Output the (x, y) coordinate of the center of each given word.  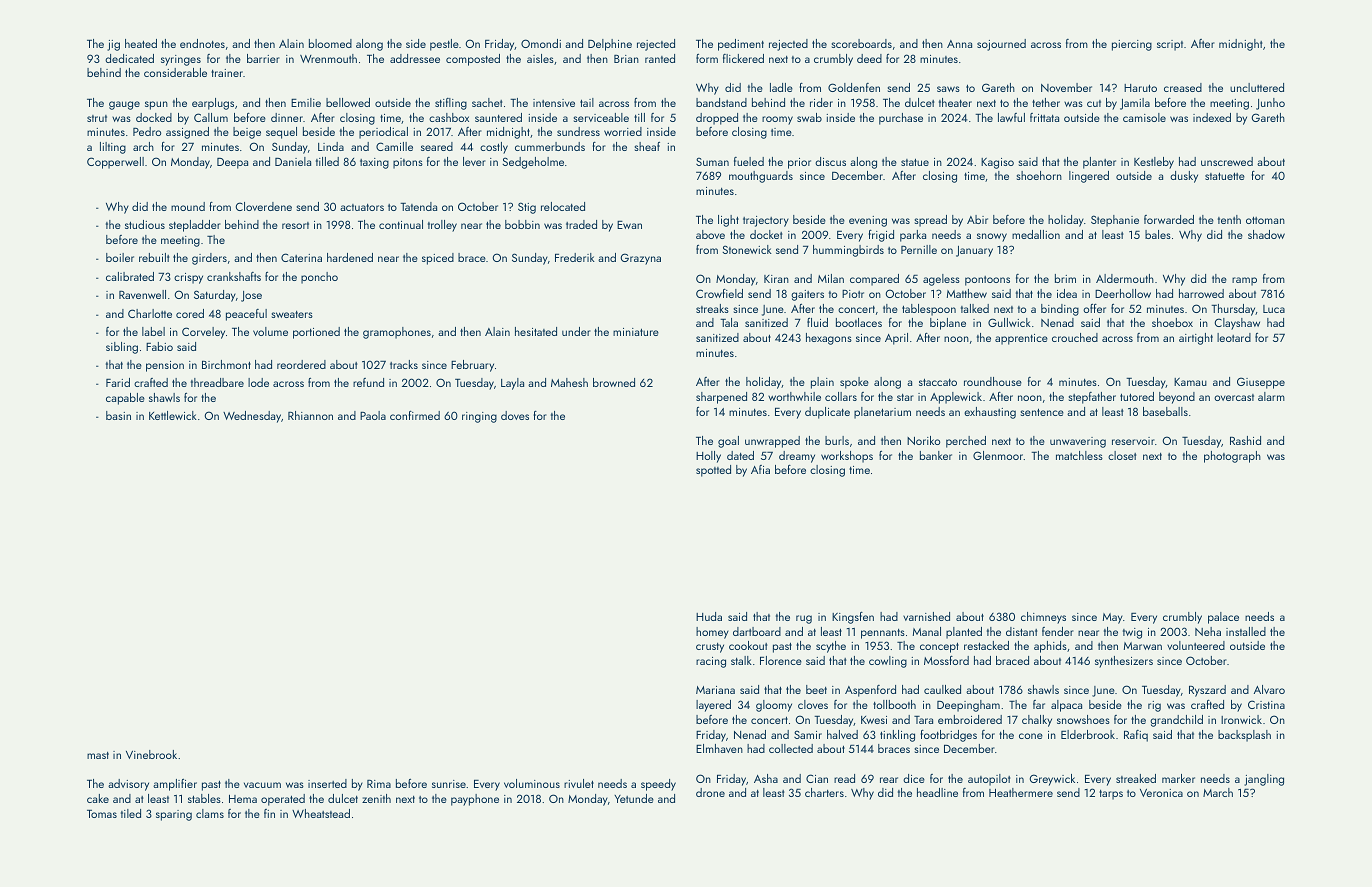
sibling (122, 348)
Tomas (102, 814)
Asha (766, 778)
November (1066, 87)
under (576, 331)
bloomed (330, 43)
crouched (1075, 337)
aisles (540, 58)
